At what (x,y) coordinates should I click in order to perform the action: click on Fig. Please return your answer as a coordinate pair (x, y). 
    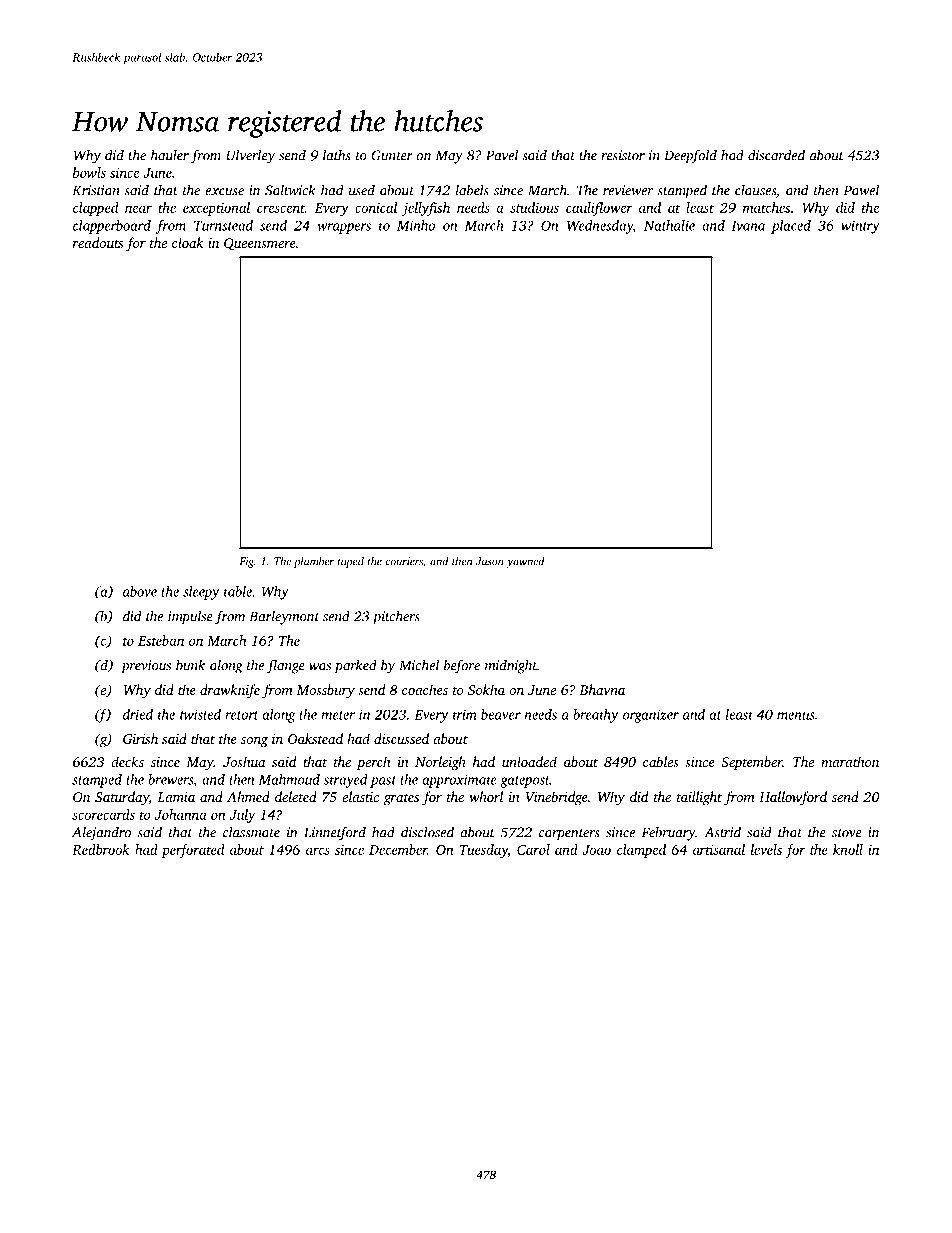
    Looking at the image, I should click on (247, 562).
